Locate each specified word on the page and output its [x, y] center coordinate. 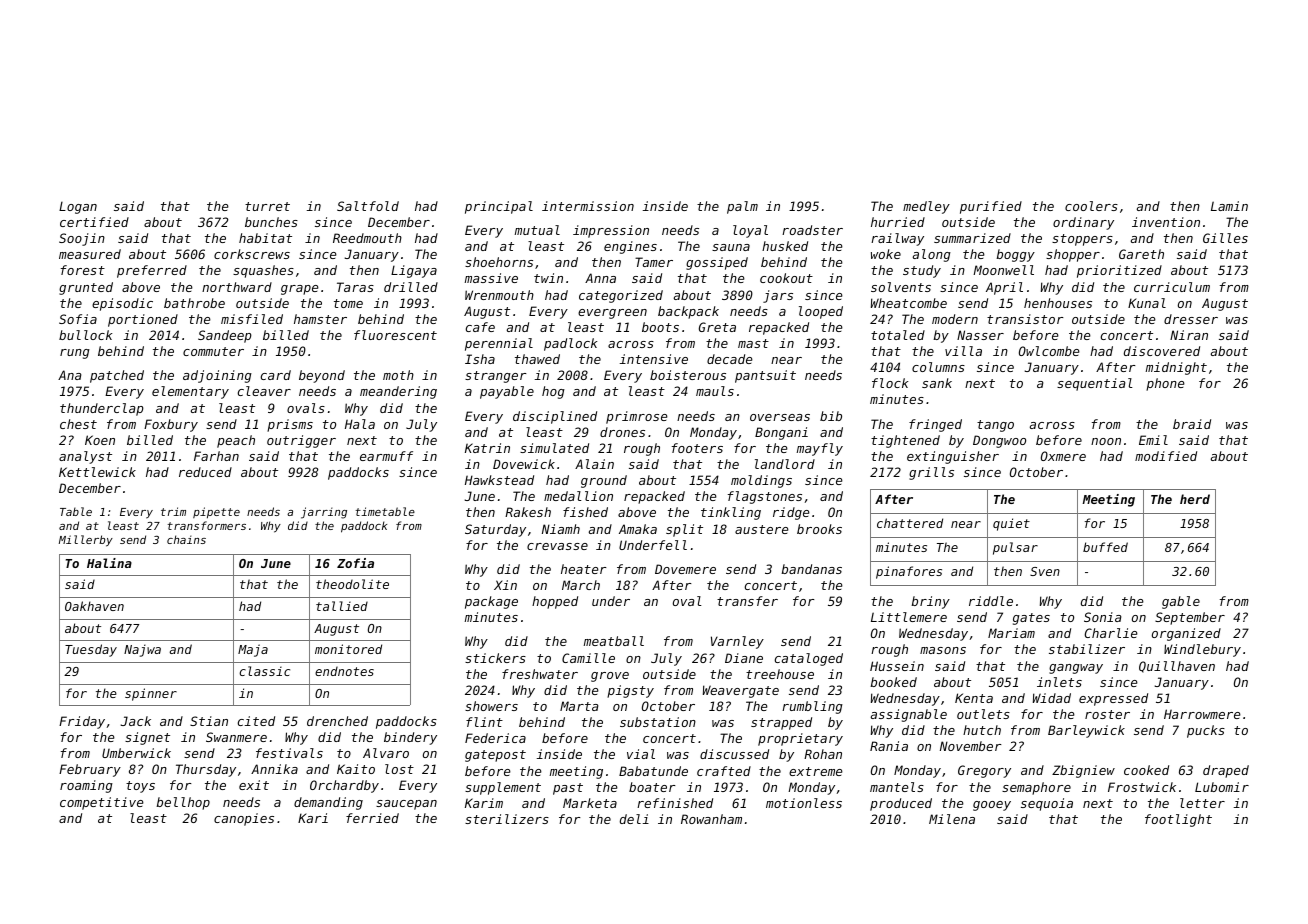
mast [753, 343]
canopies [244, 819]
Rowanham [711, 819]
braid [1192, 424]
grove [610, 677]
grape [300, 290]
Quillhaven [1177, 667]
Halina [109, 563]
